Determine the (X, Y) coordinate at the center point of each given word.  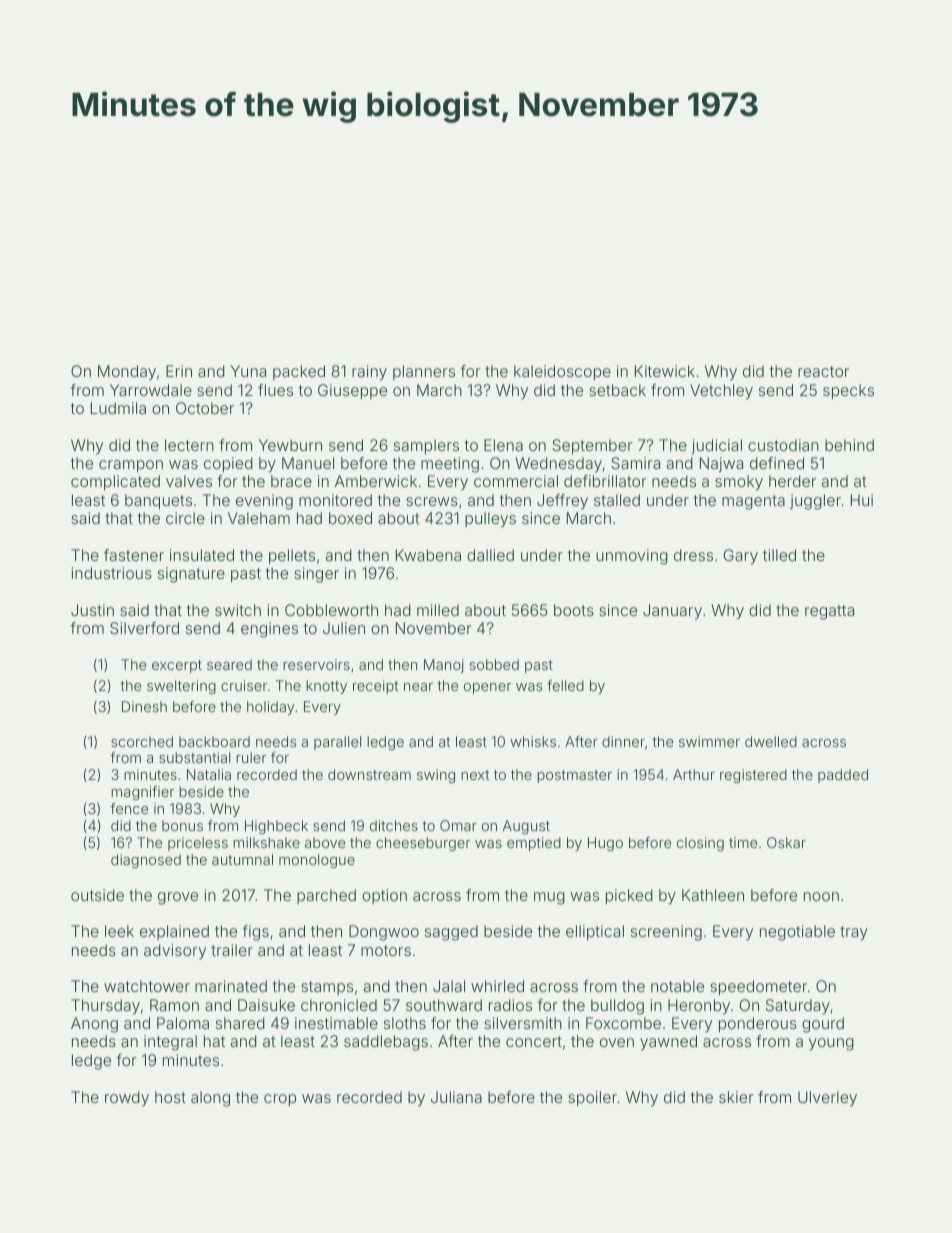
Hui (862, 500)
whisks (533, 741)
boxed (350, 518)
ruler (251, 757)
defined (777, 463)
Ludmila (118, 408)
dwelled (771, 741)
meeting (450, 465)
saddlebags (386, 1043)
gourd (823, 1025)
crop (280, 1100)
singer (316, 575)
